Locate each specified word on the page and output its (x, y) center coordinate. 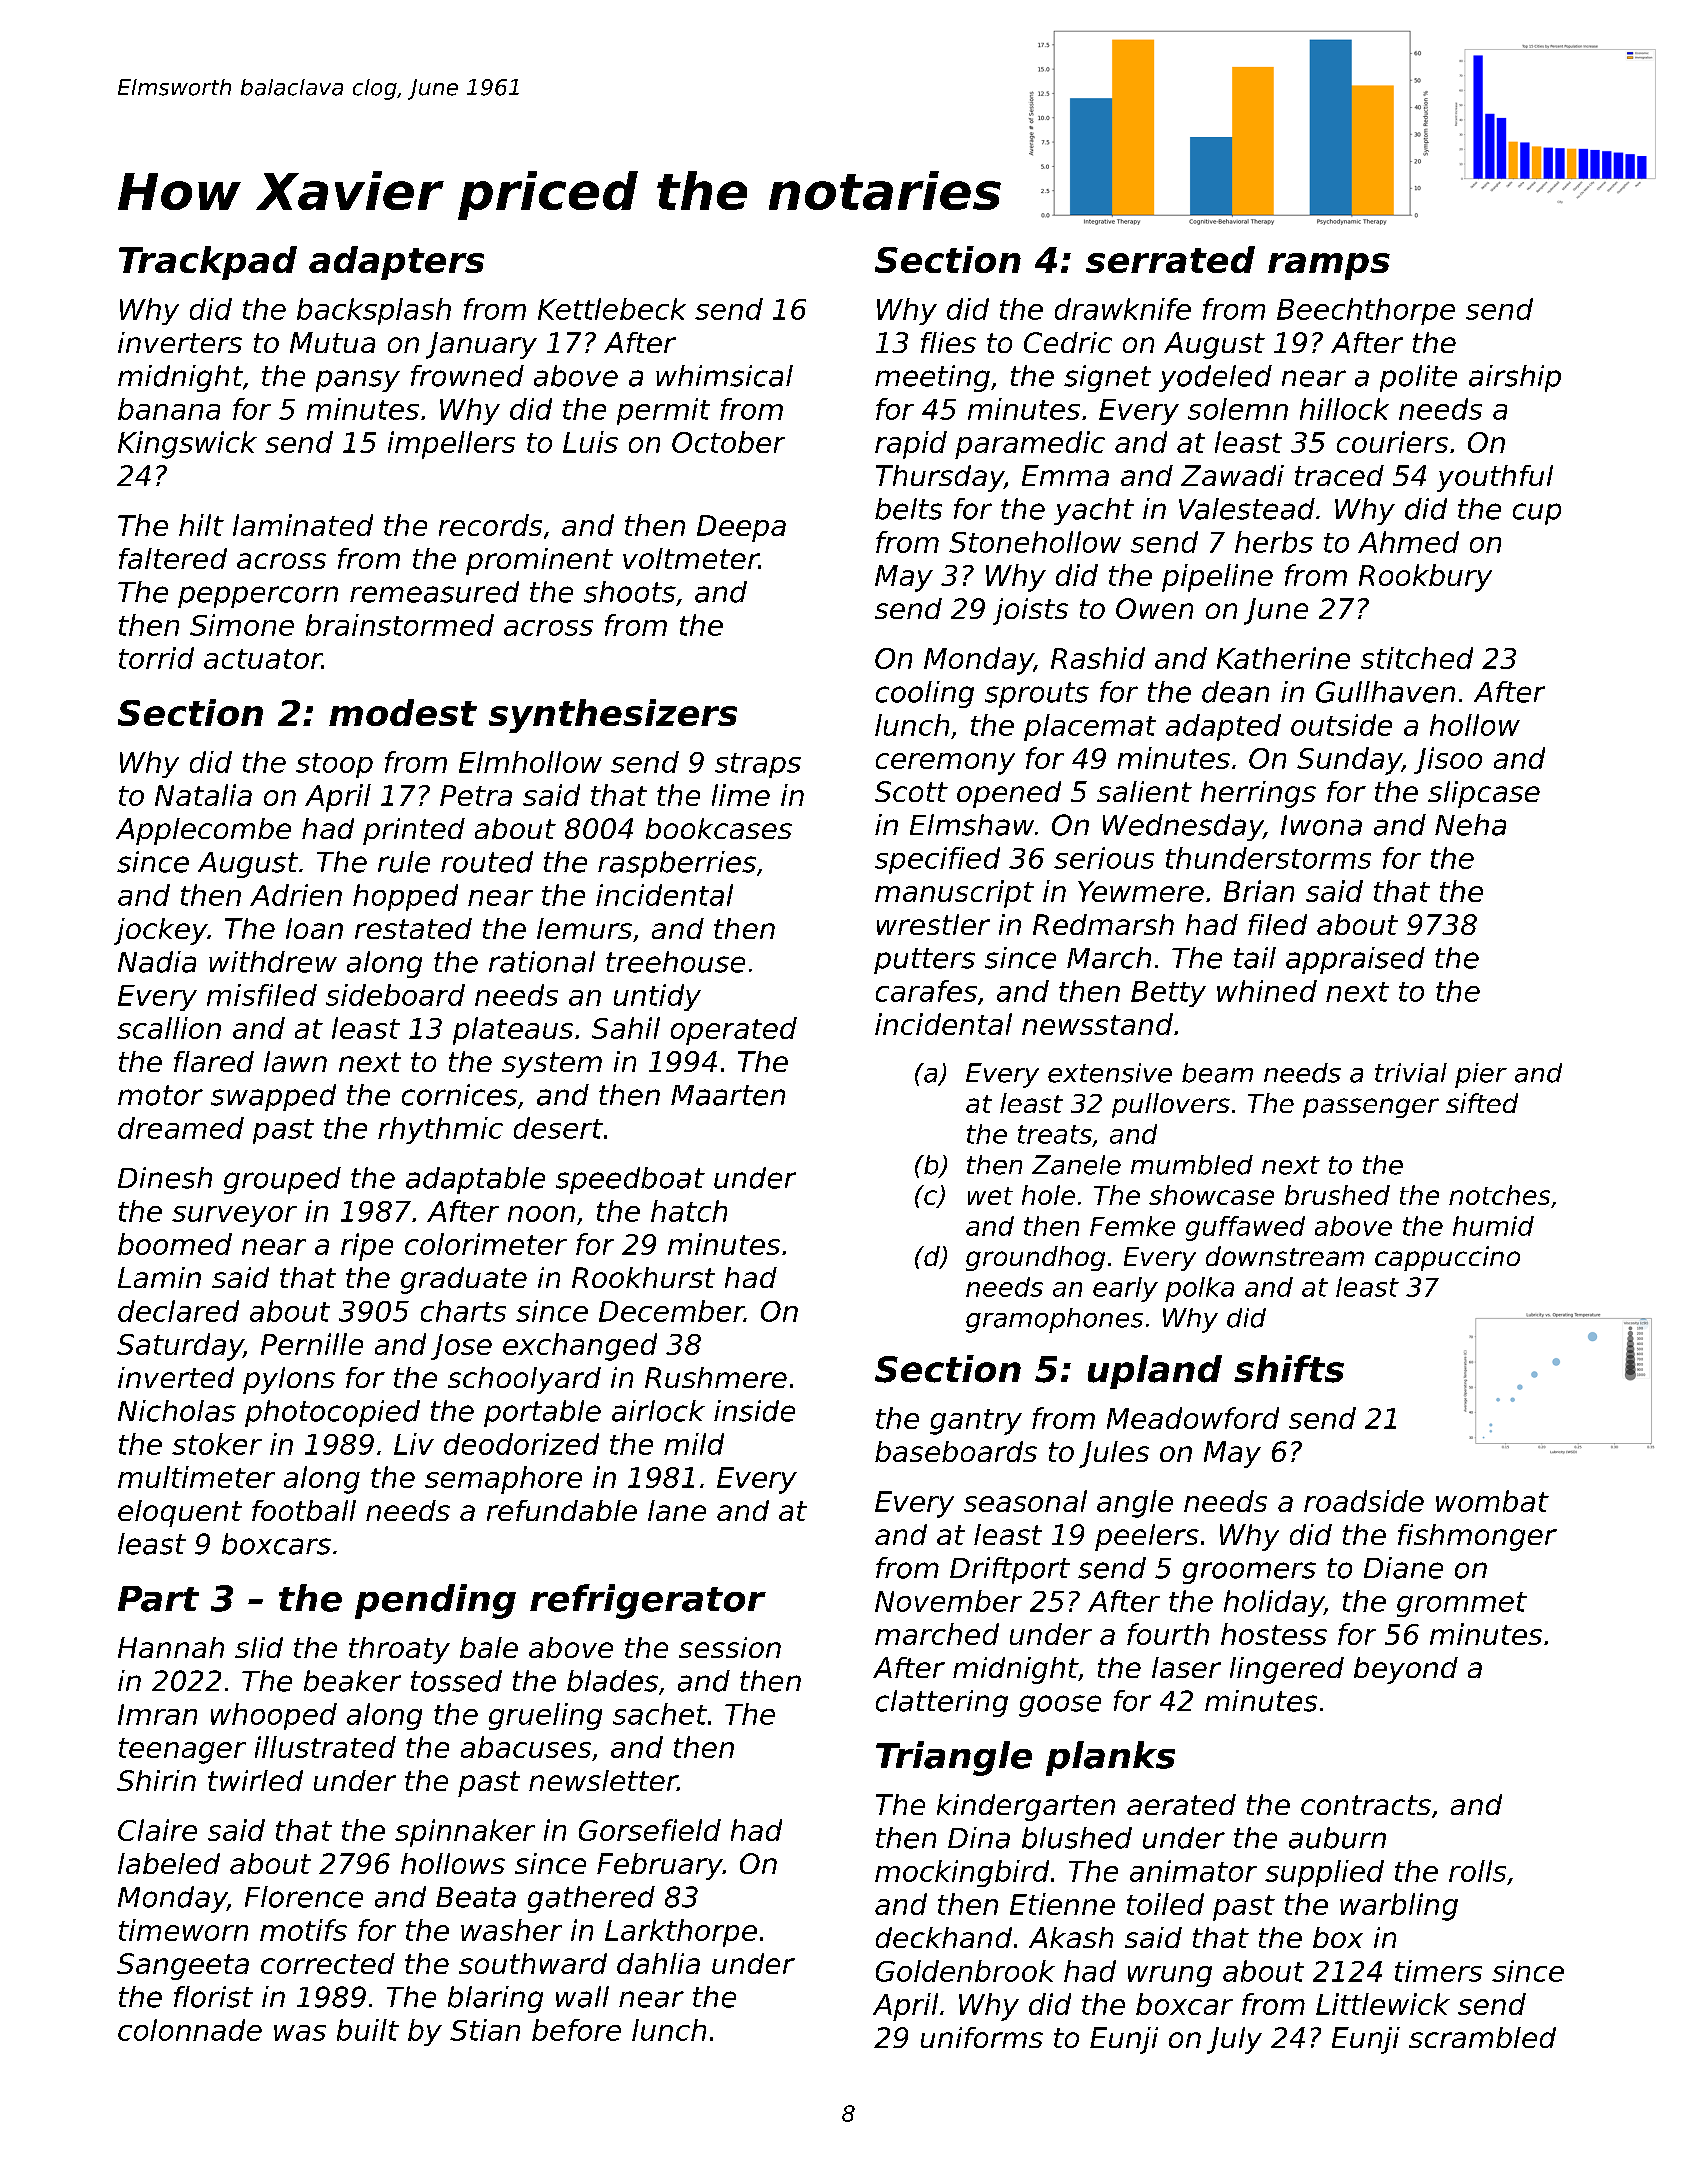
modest (403, 712)
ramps (1329, 266)
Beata (476, 1897)
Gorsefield (650, 1830)
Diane (1403, 1568)
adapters (396, 263)
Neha (1470, 825)
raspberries (677, 864)
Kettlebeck (612, 309)
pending (435, 1601)
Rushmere (716, 1377)
